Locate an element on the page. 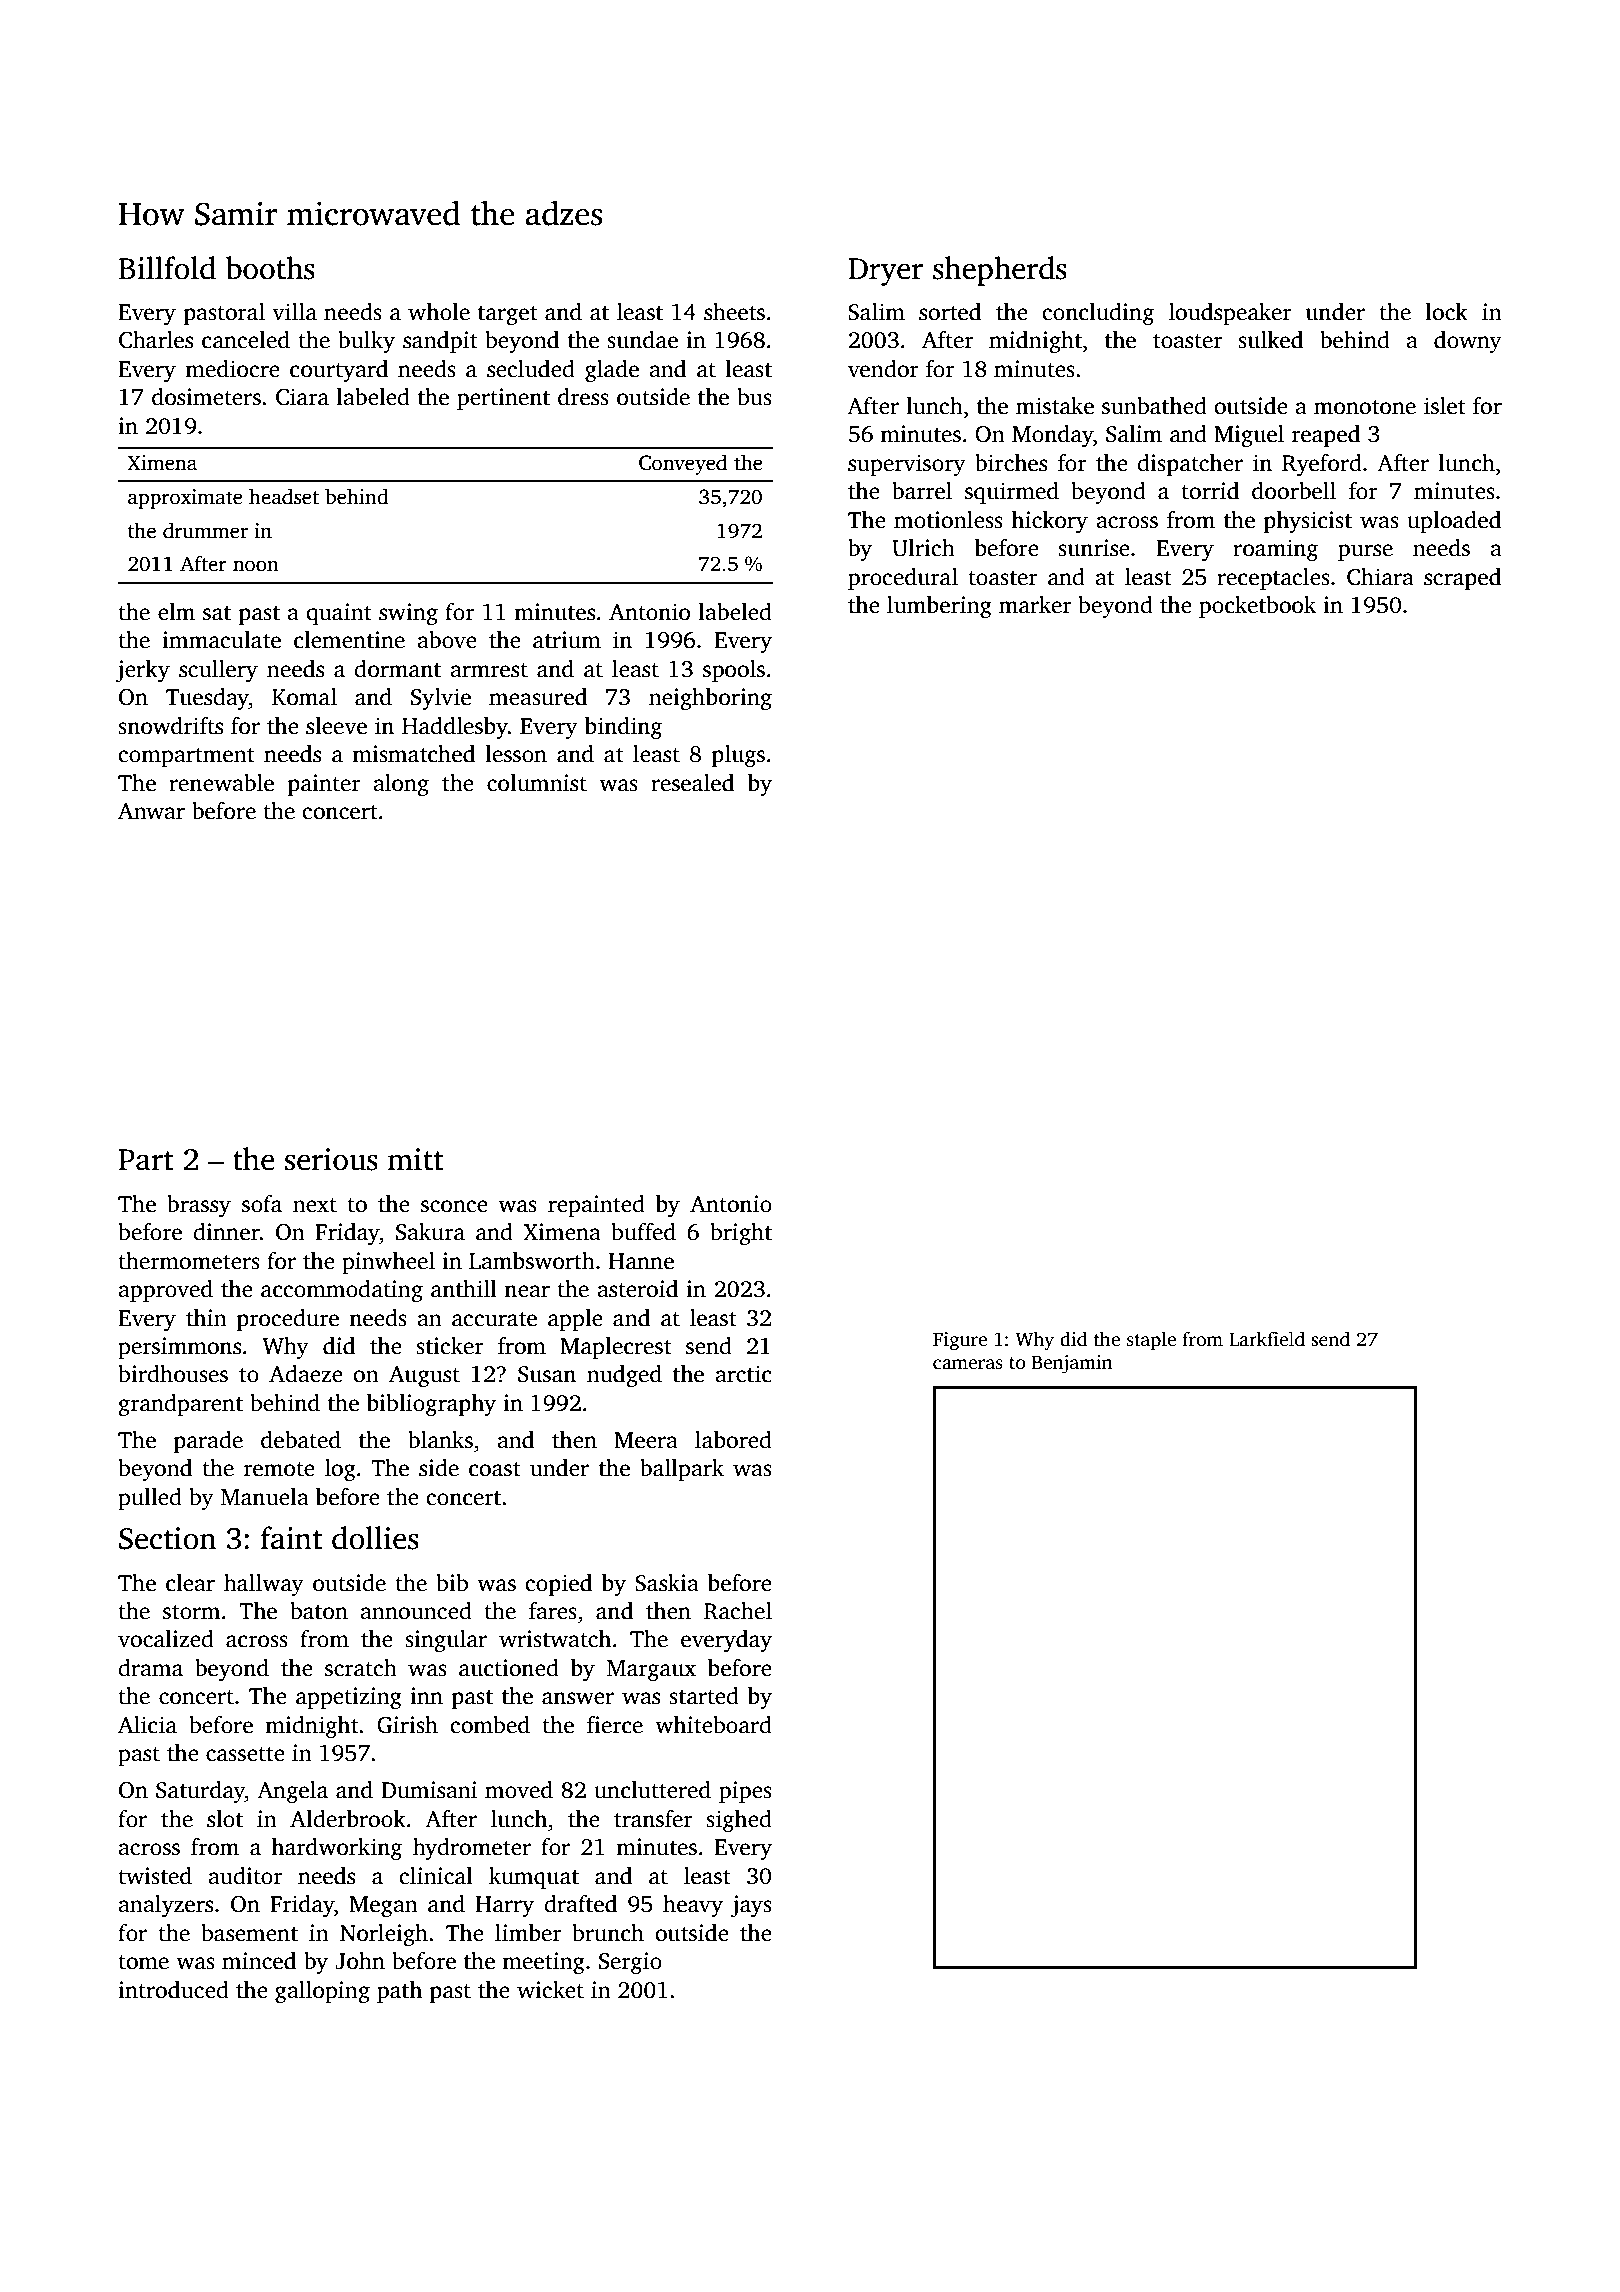 Image resolution: width=1620 pixels, height=2292 pixels. sighed is located at coordinates (739, 1821).
